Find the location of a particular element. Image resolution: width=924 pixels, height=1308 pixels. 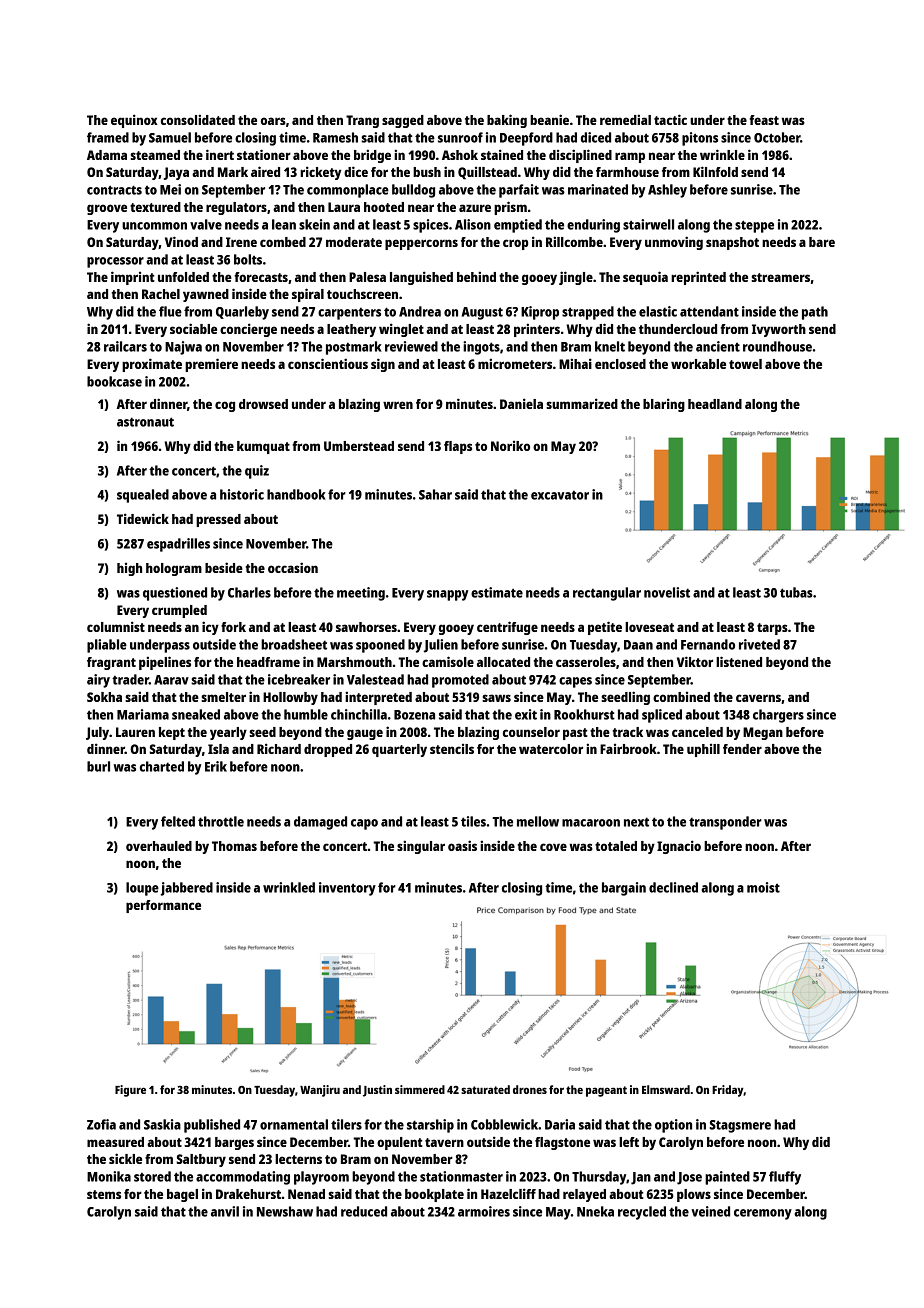

ingots is located at coordinates (481, 348).
